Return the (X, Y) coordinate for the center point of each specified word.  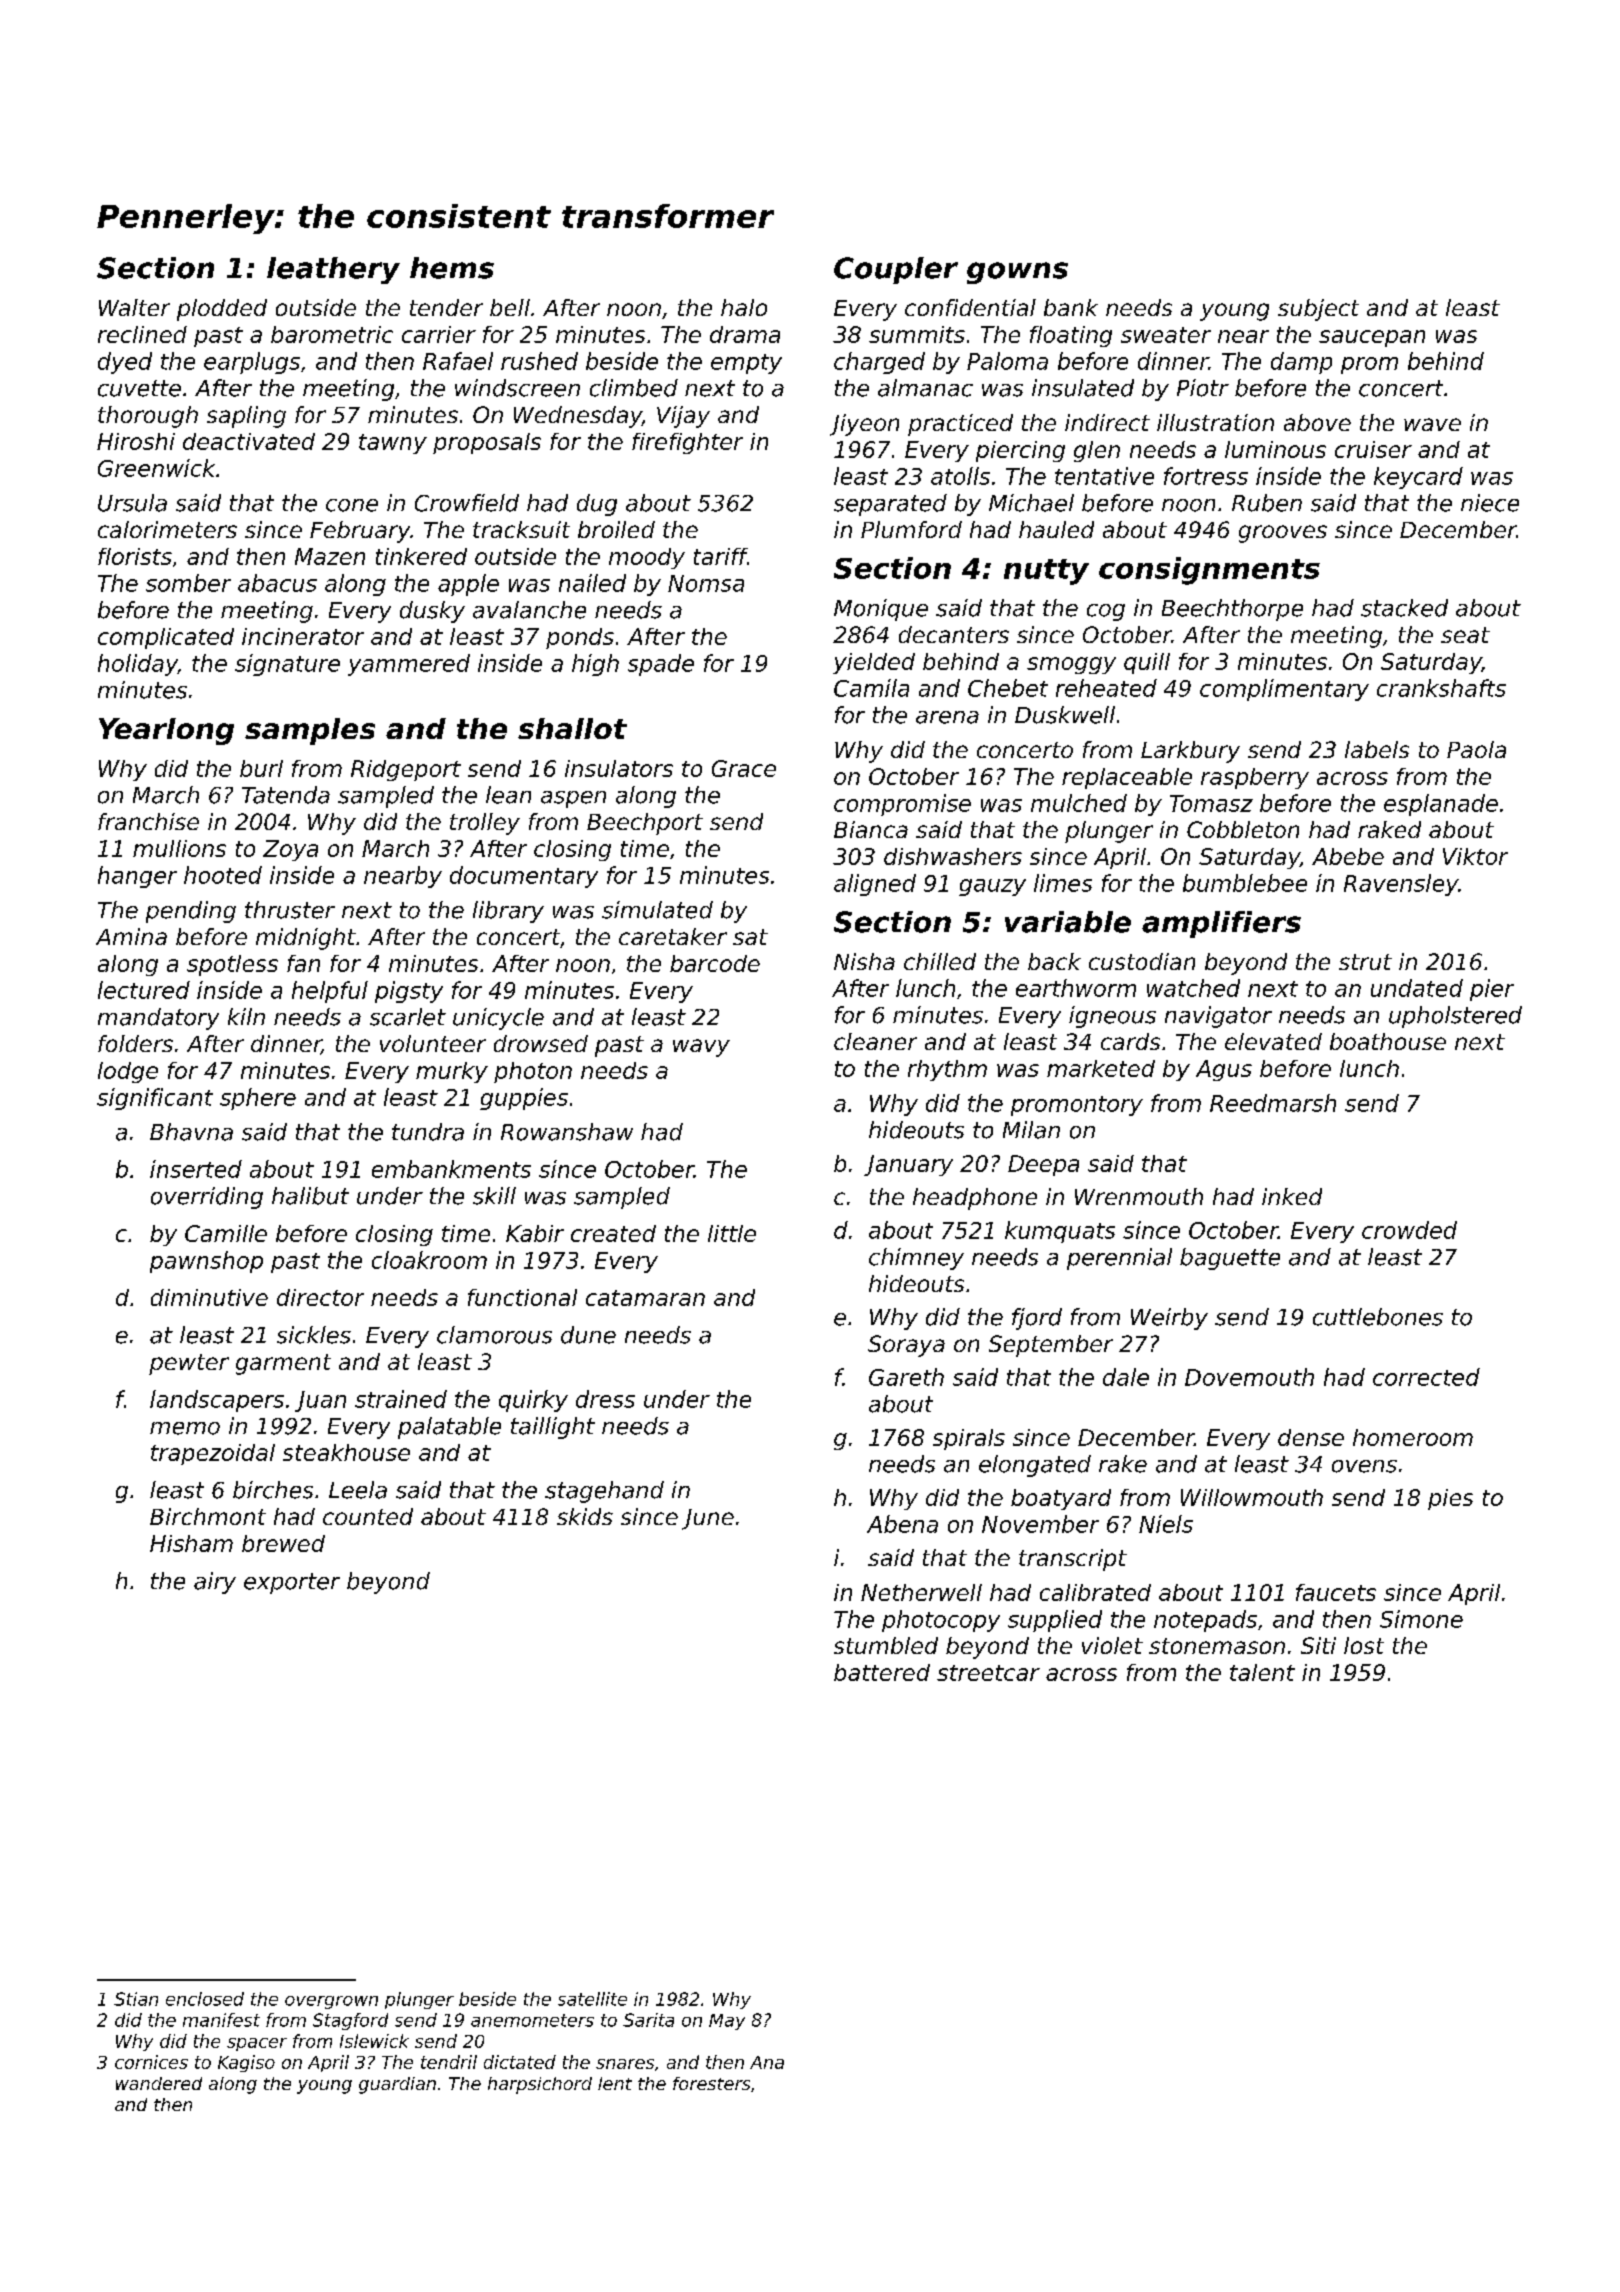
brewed (283, 1543)
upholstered (1455, 1017)
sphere (258, 1099)
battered (882, 1672)
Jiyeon (864, 425)
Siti (1318, 1645)
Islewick (374, 2041)
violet (1112, 1645)
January (908, 1165)
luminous (1275, 449)
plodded (222, 310)
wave (1432, 424)
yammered (409, 665)
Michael (1031, 503)
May (727, 2022)
